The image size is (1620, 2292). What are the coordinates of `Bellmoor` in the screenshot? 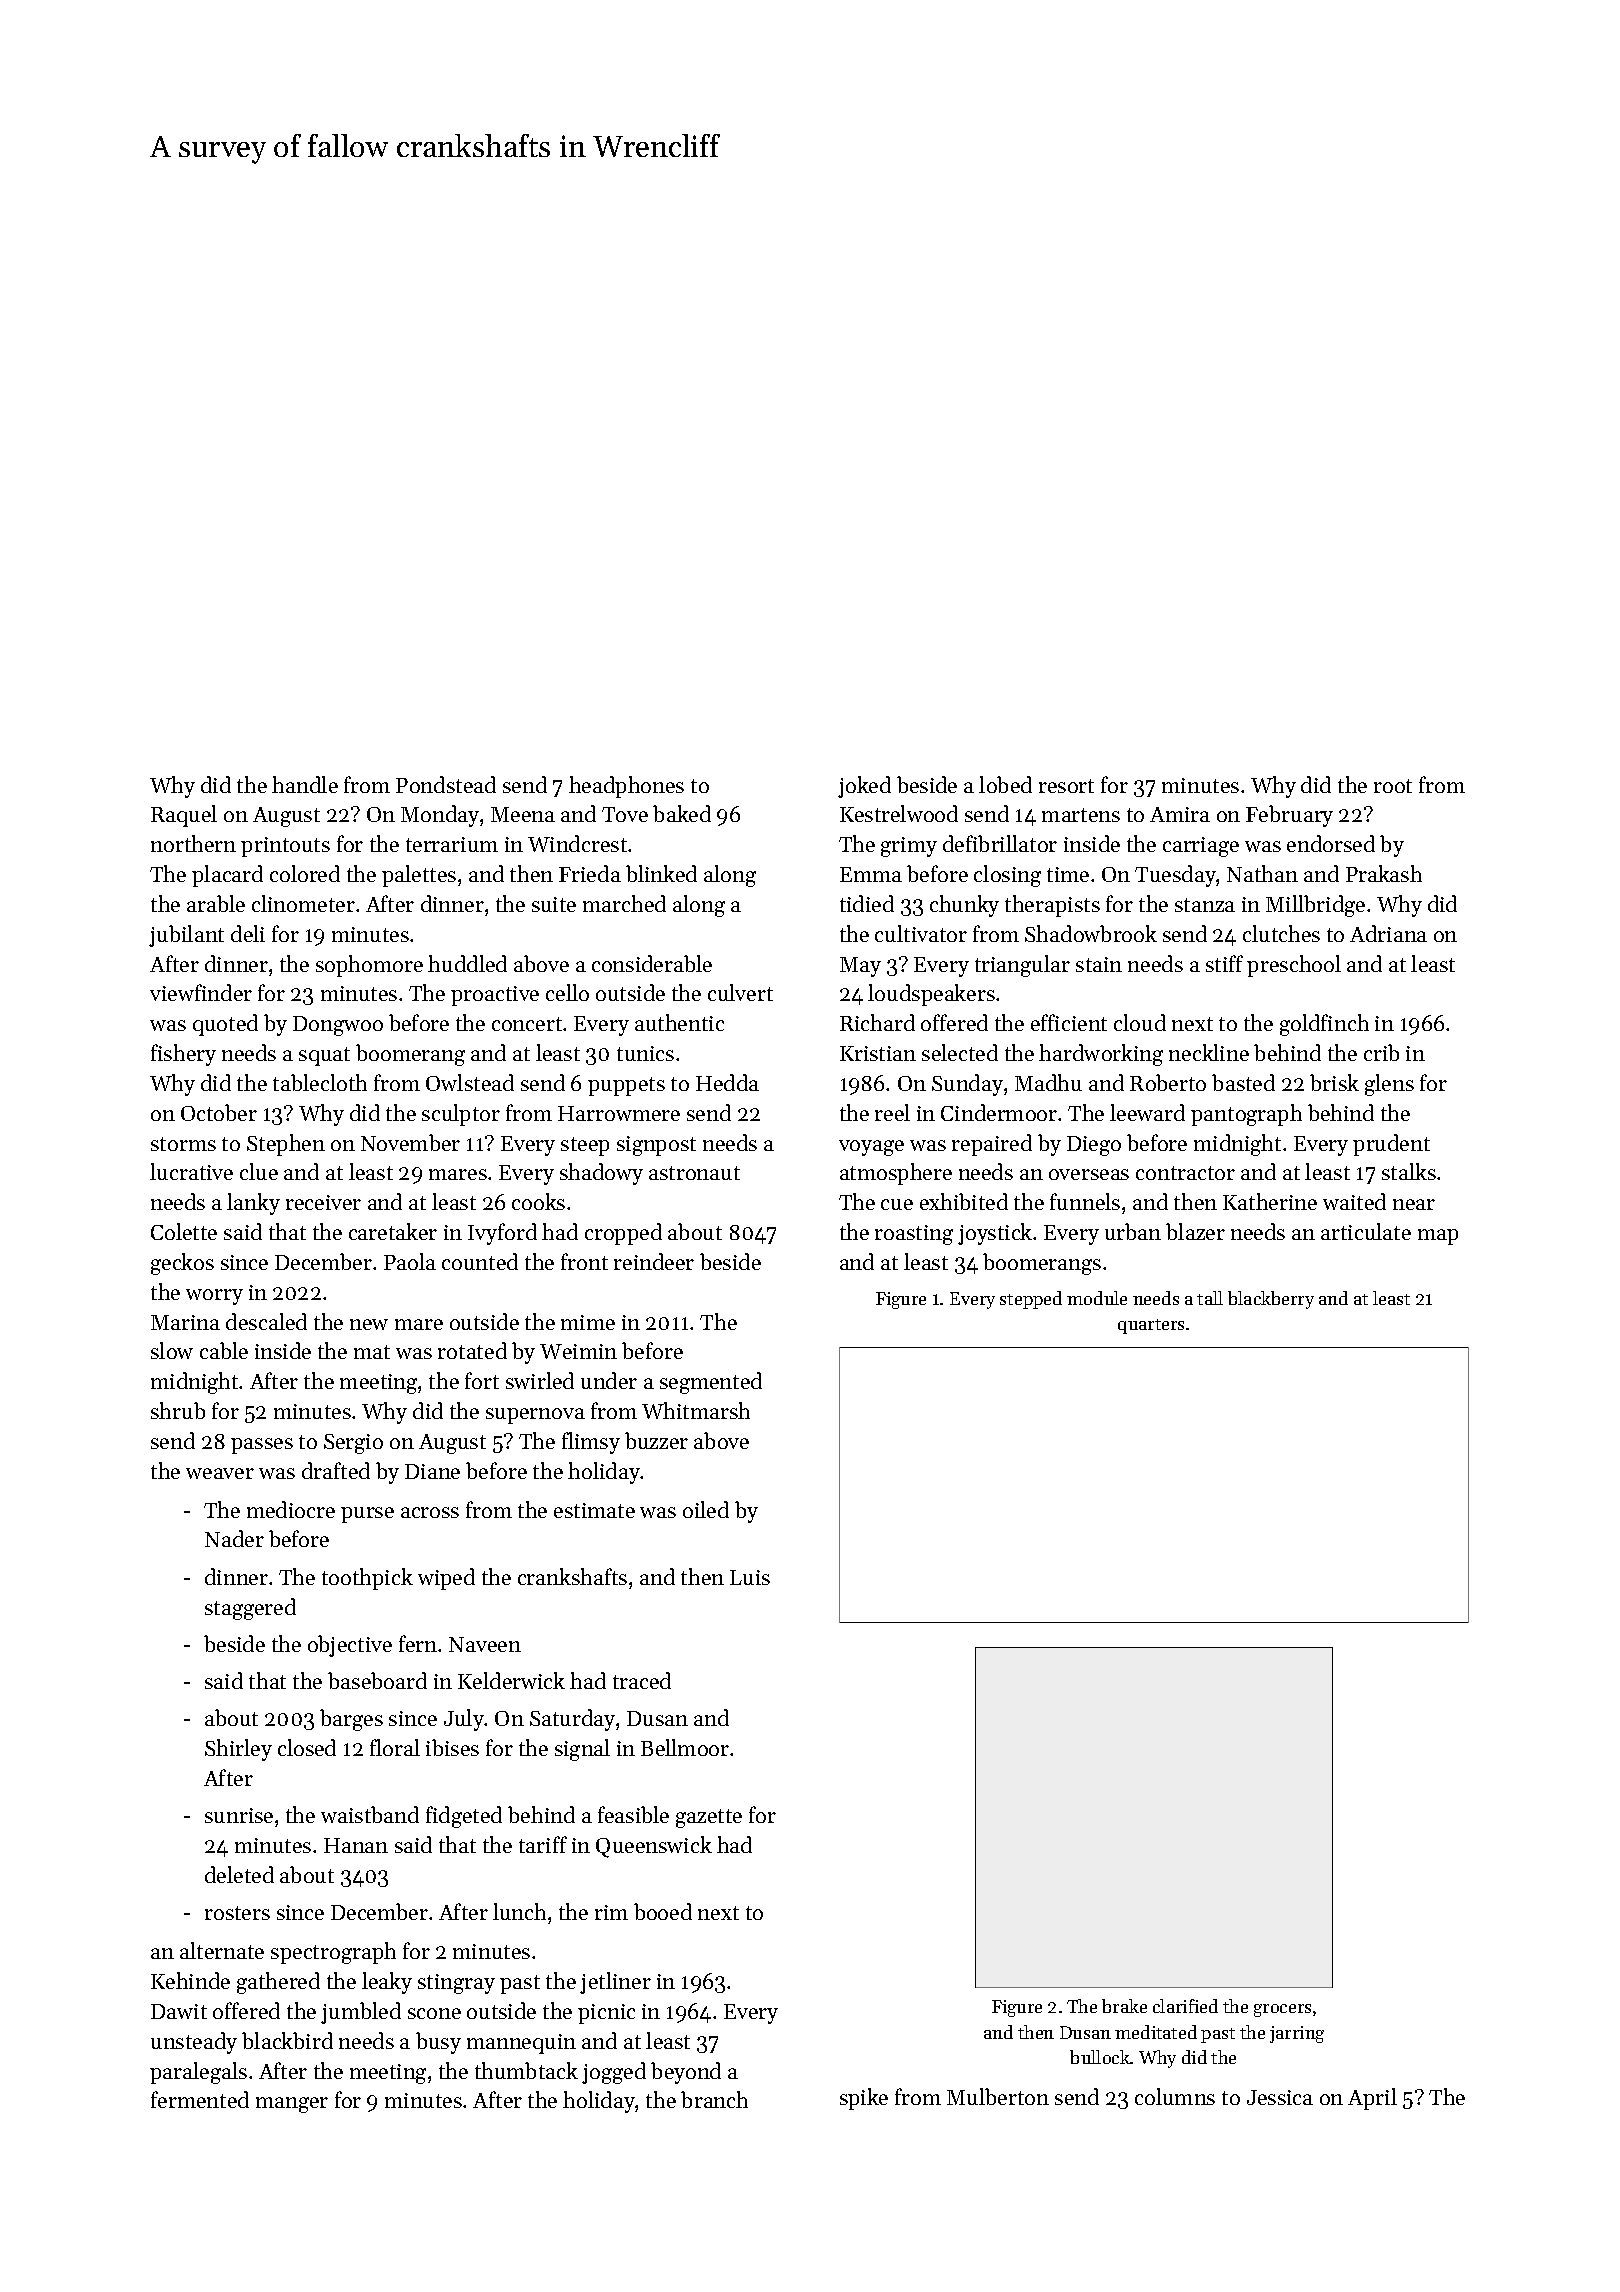 It's located at (685, 1747).
